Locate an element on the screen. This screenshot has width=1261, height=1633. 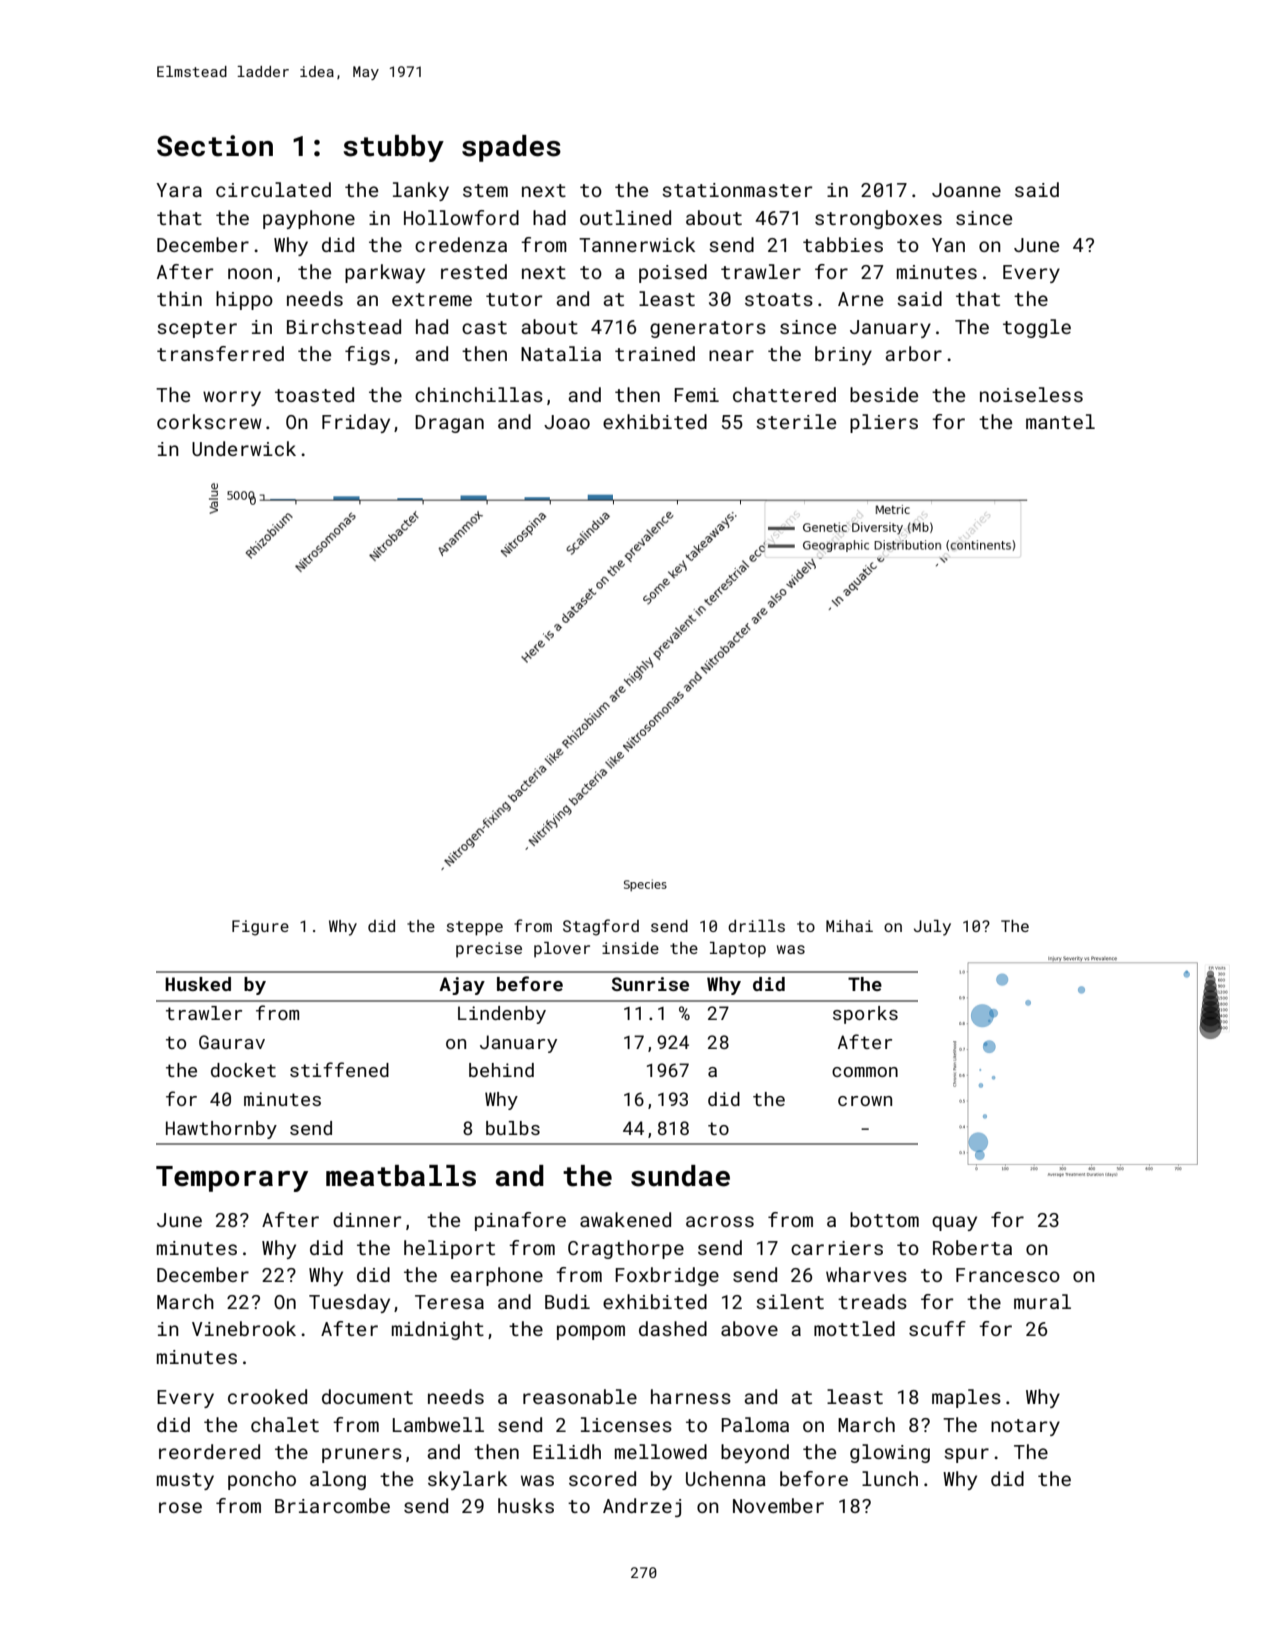
spades is located at coordinates (511, 148).
